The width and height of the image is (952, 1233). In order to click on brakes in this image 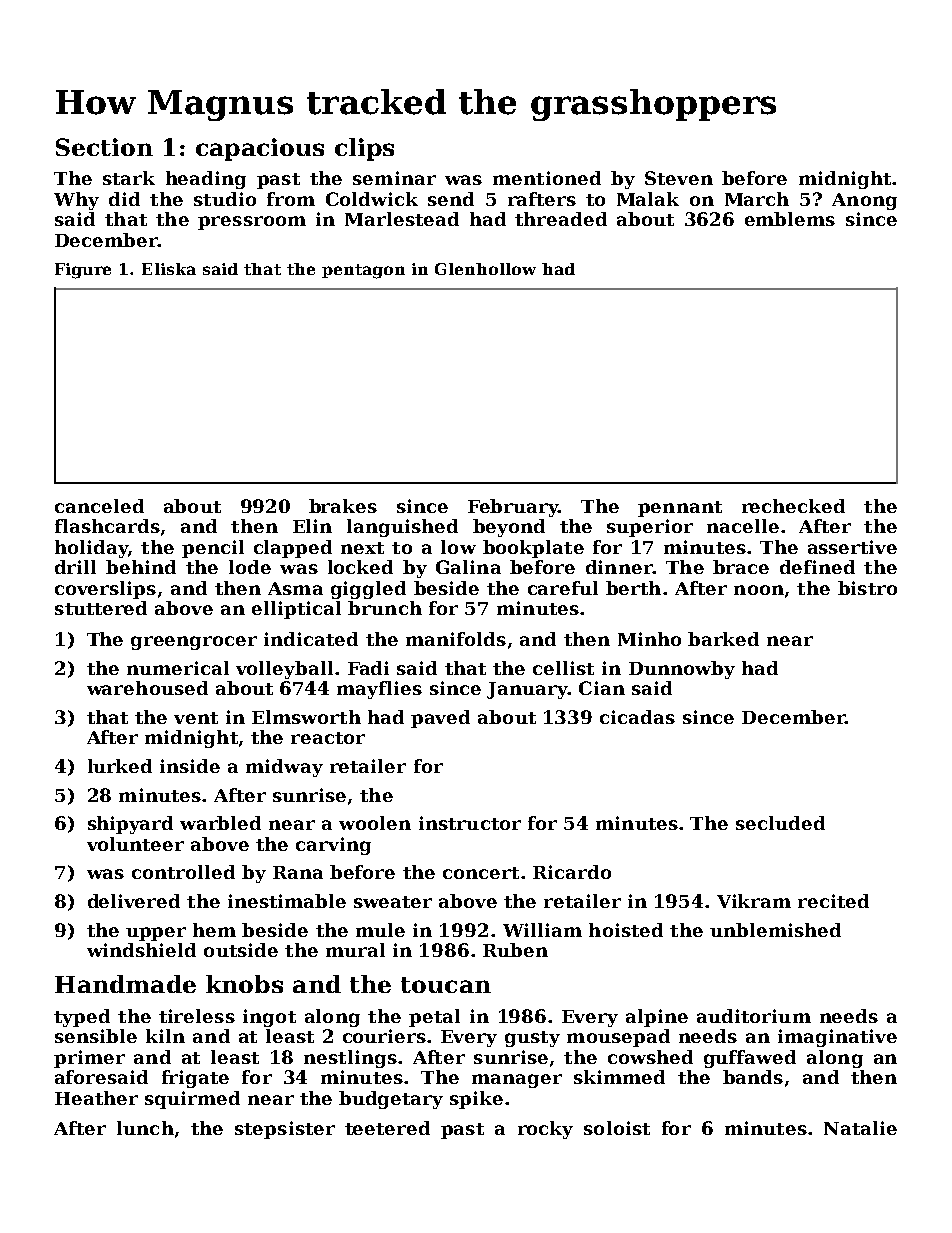, I will do `click(343, 506)`.
